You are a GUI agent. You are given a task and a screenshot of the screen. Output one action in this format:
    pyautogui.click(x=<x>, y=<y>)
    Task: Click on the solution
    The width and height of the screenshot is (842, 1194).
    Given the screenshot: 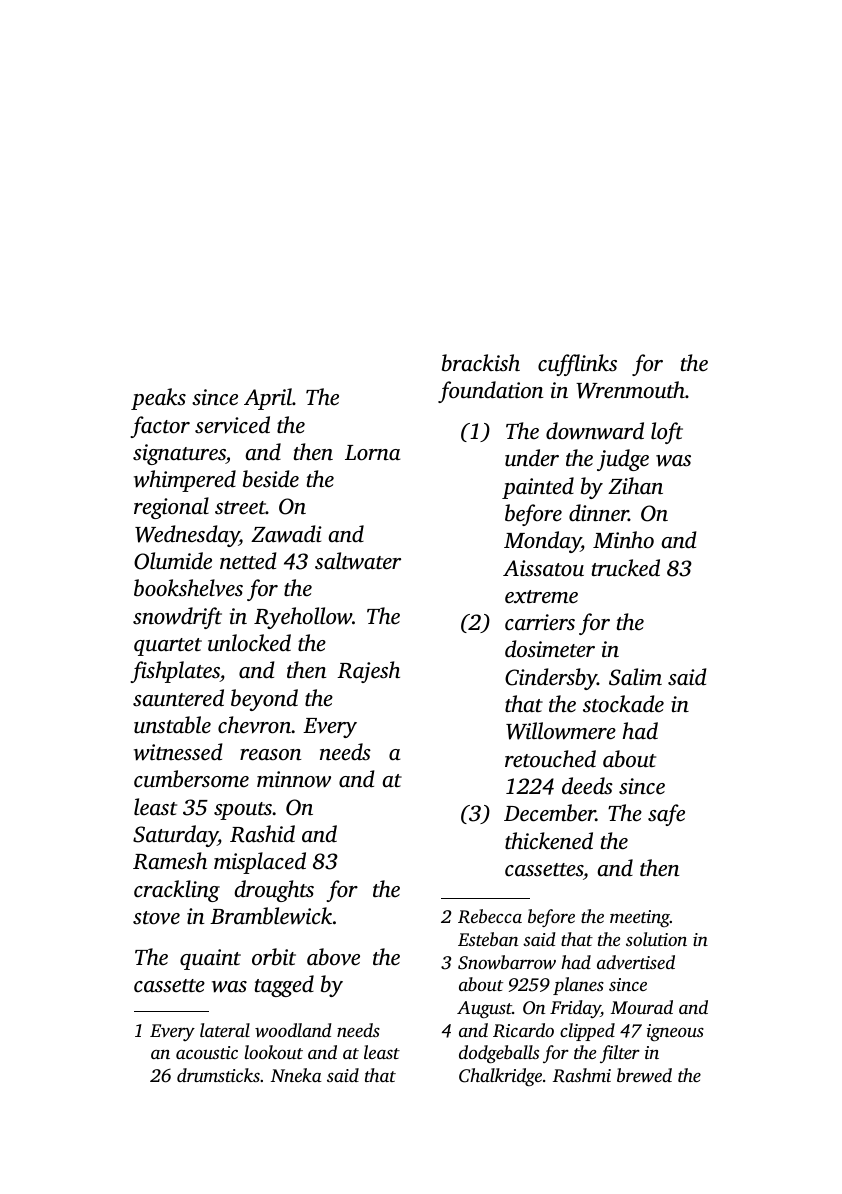 What is the action you would take?
    pyautogui.click(x=656, y=939)
